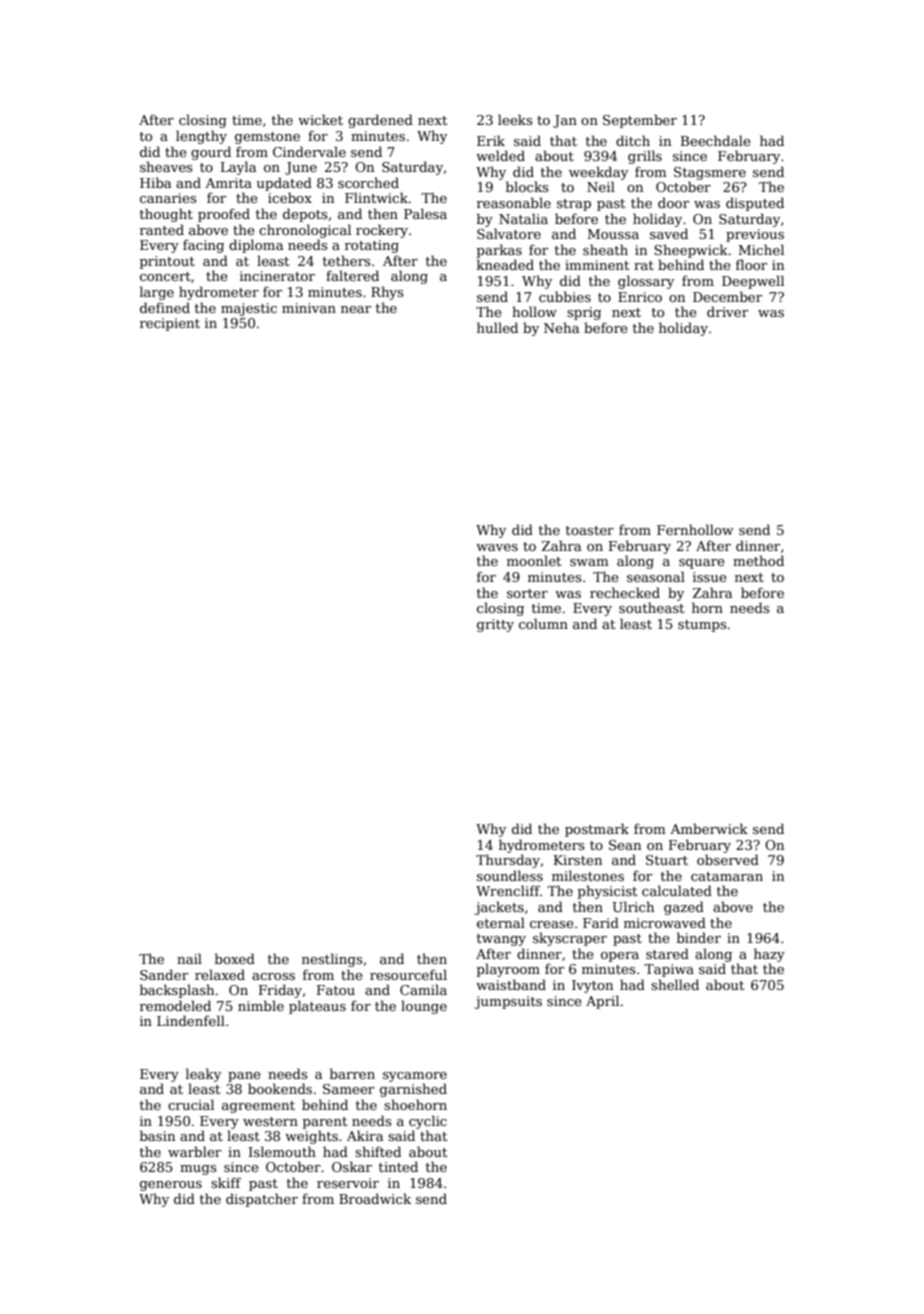 Image resolution: width=924 pixels, height=1314 pixels. I want to click on waves, so click(497, 547).
